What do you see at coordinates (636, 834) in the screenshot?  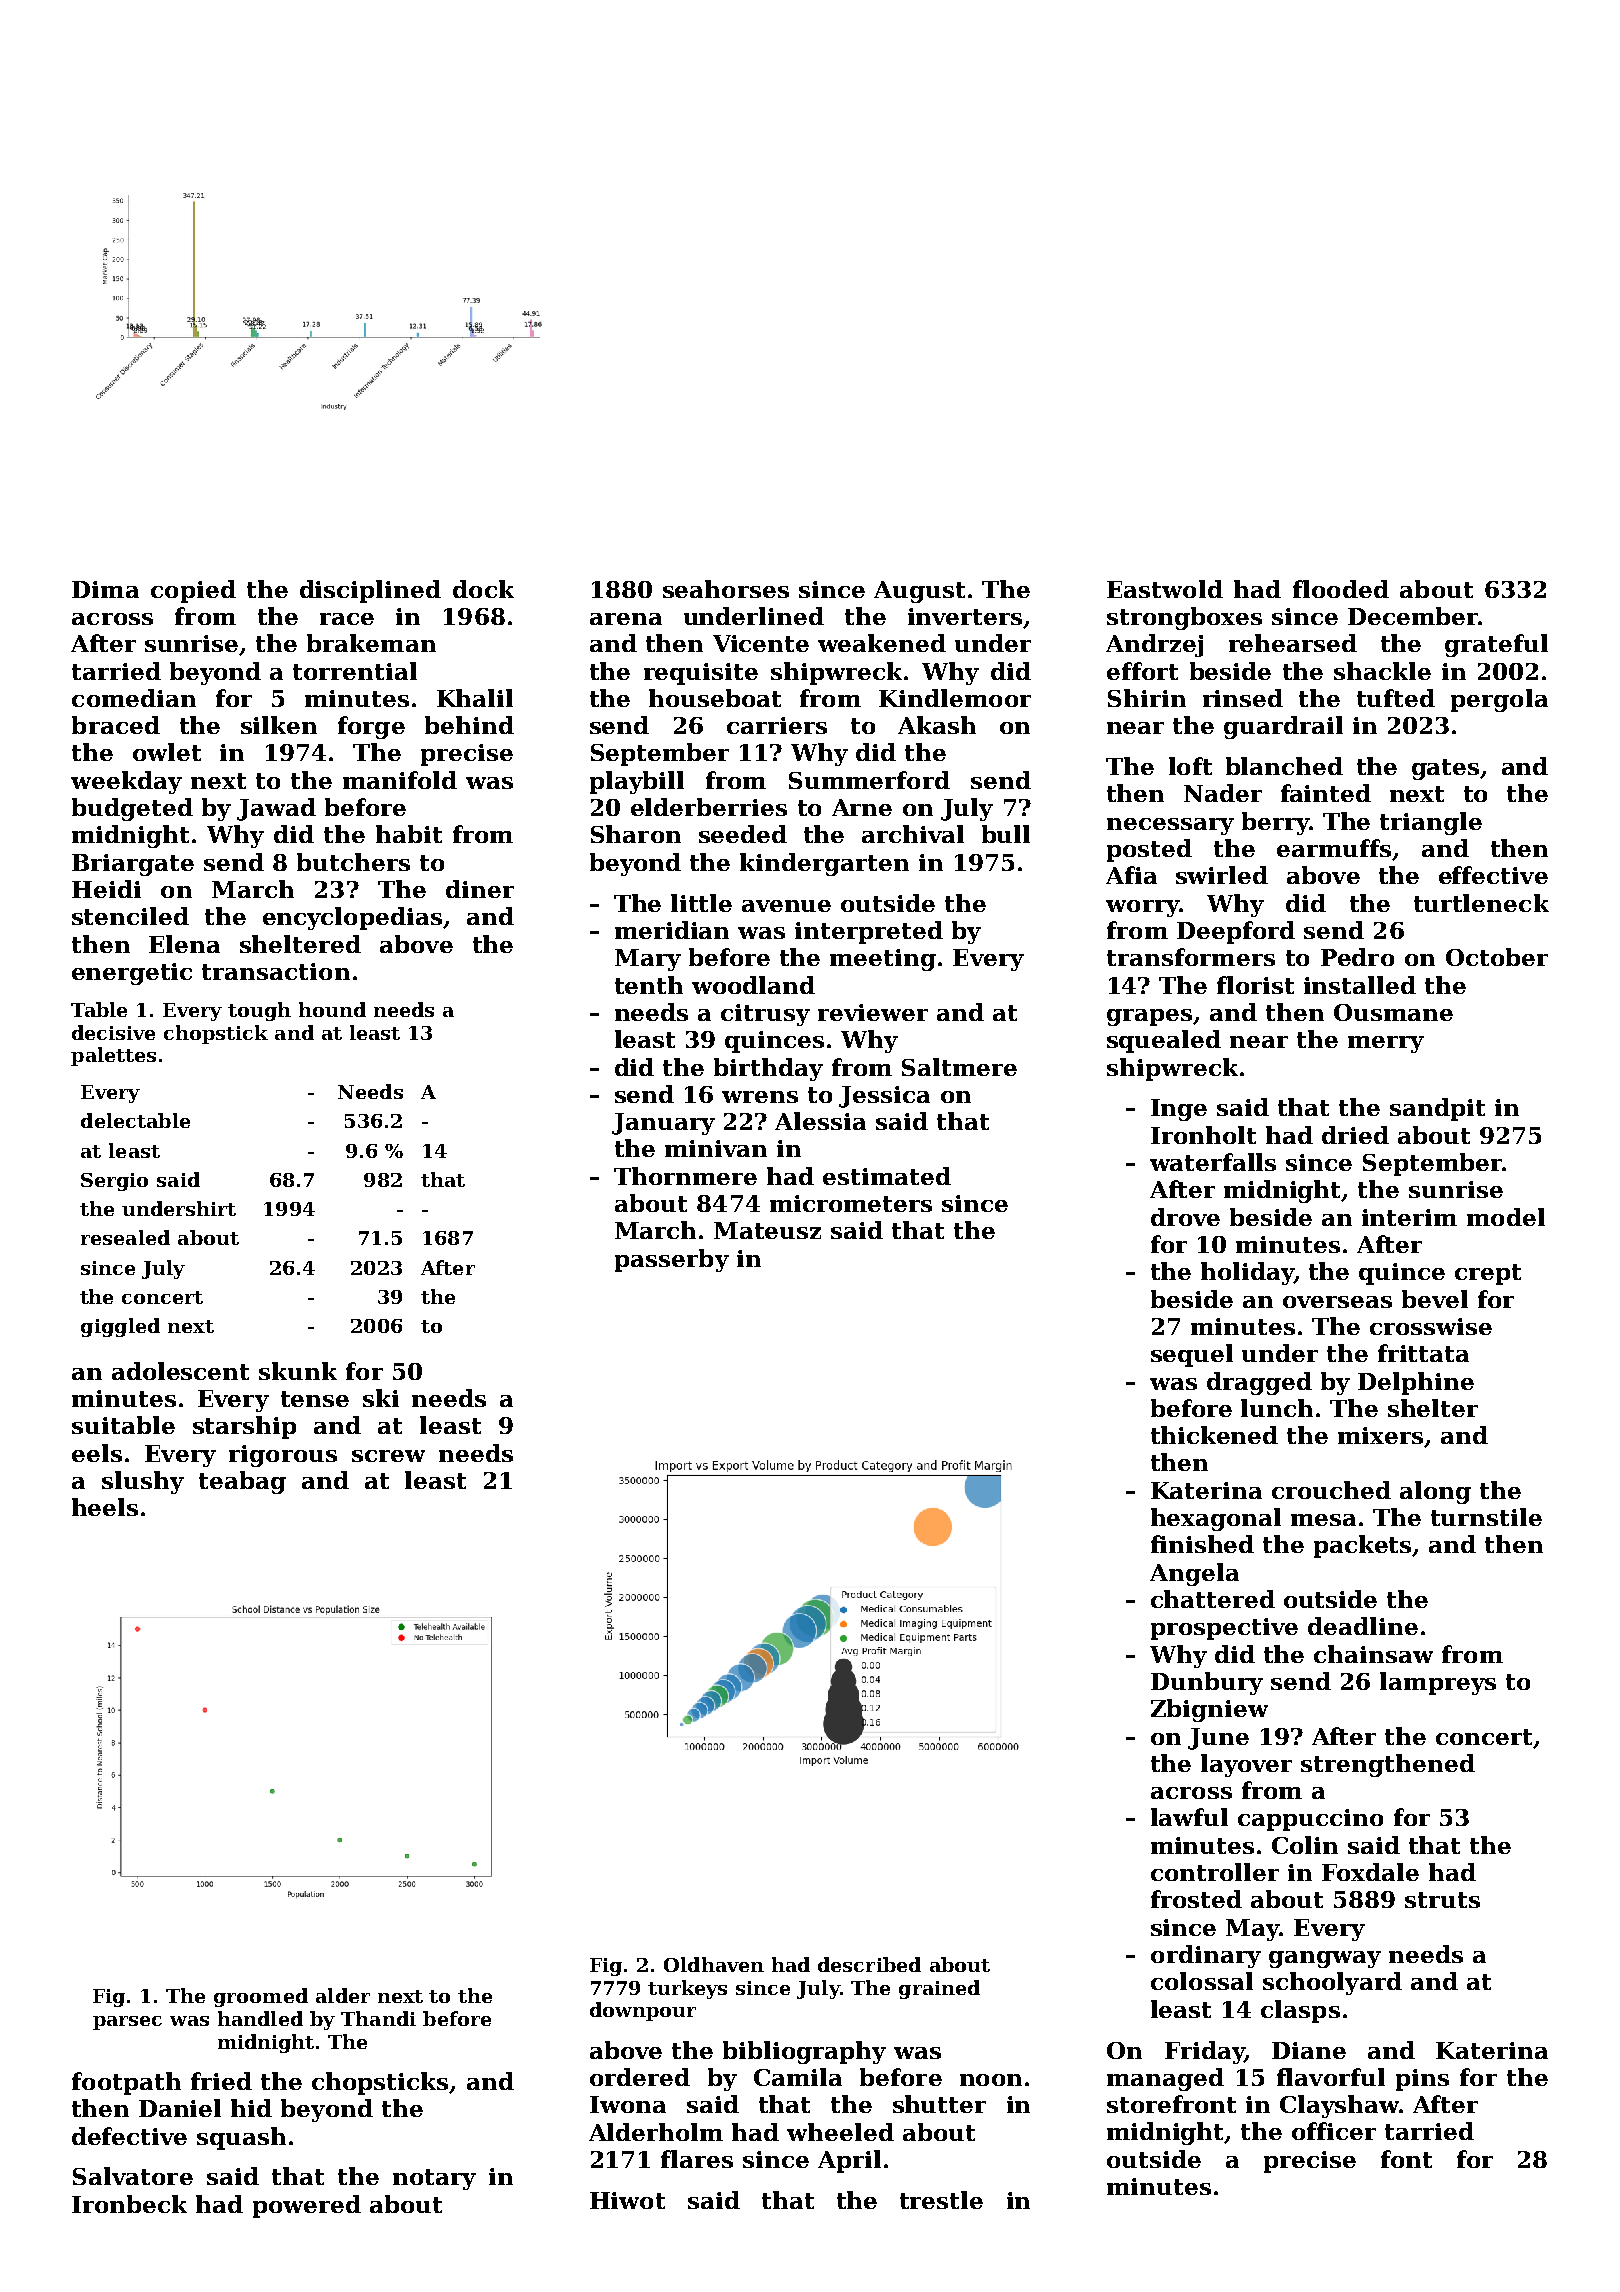 I see `Sharon` at bounding box center [636, 834].
